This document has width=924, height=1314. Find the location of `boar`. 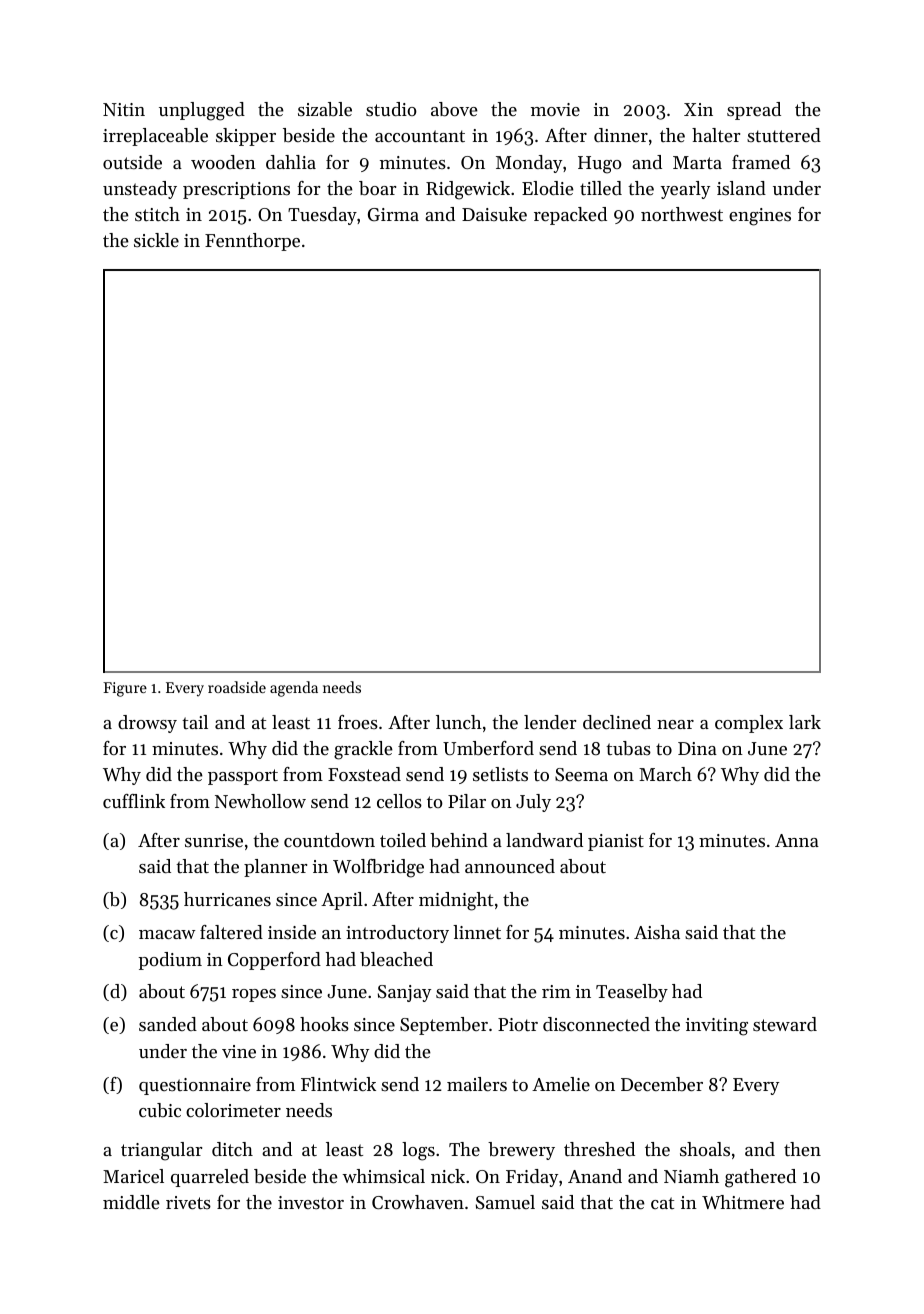

boar is located at coordinates (377, 188).
